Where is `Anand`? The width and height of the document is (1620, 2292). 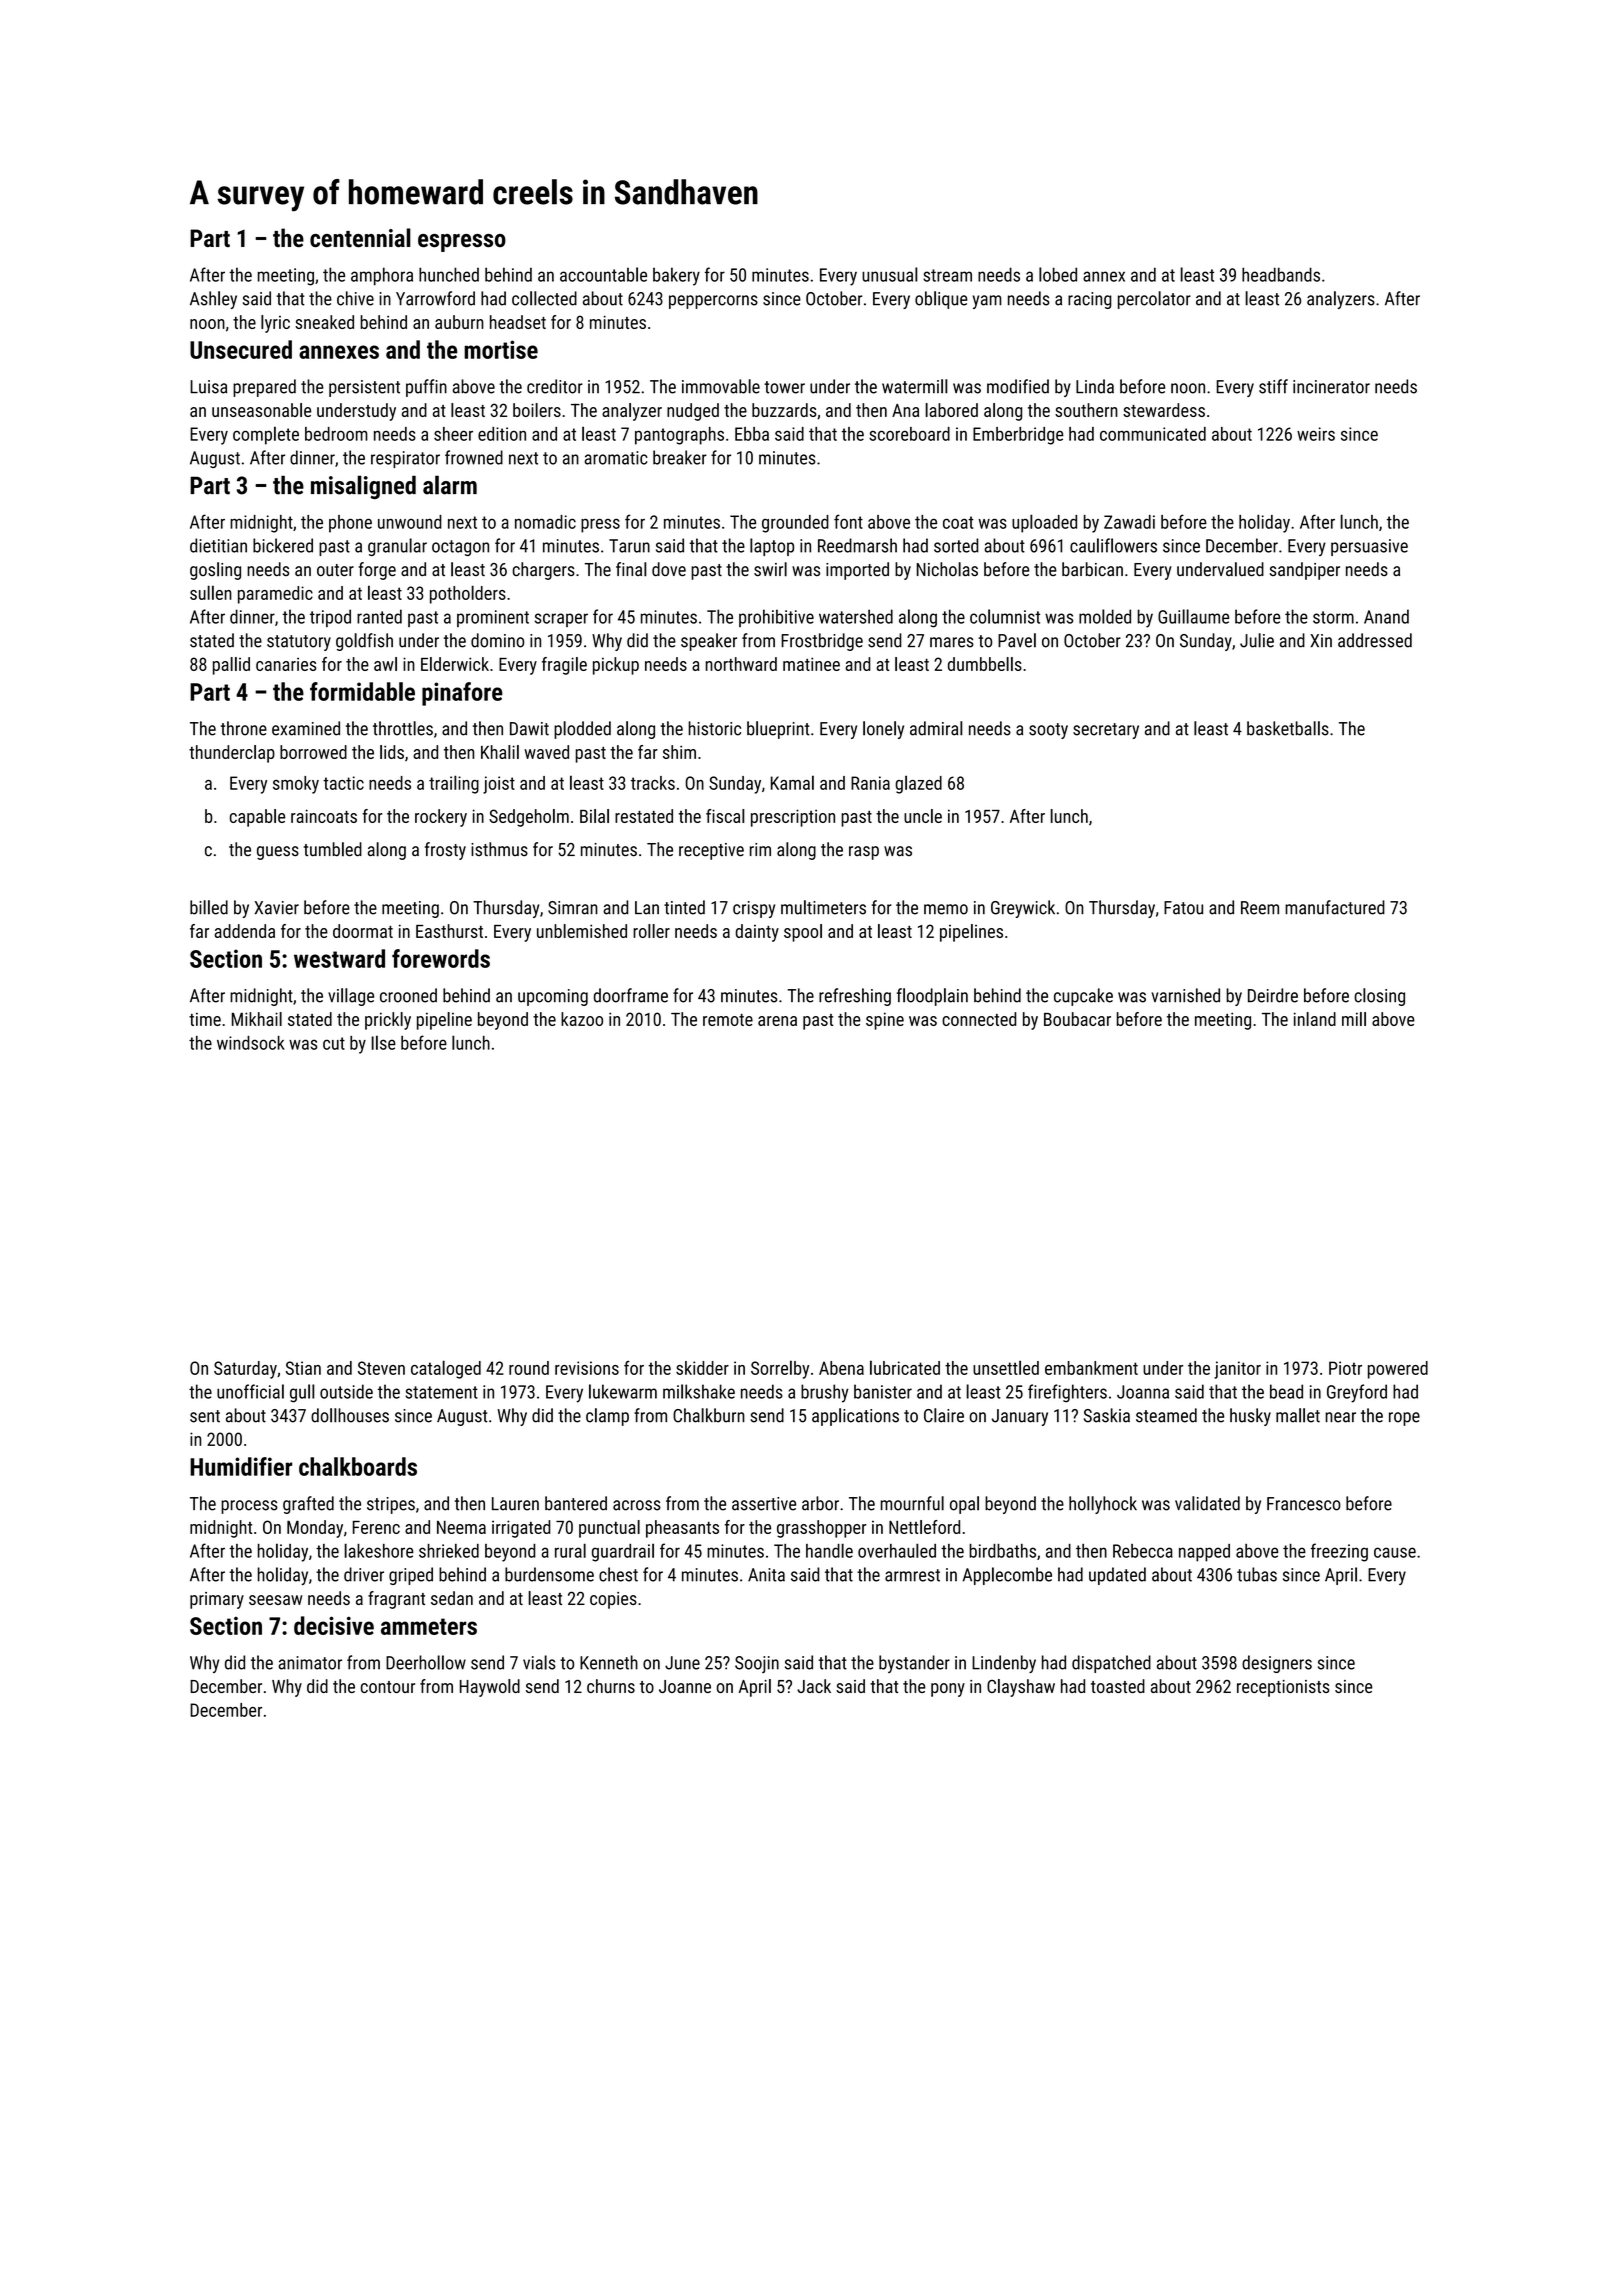 Anand is located at coordinates (1386, 616).
